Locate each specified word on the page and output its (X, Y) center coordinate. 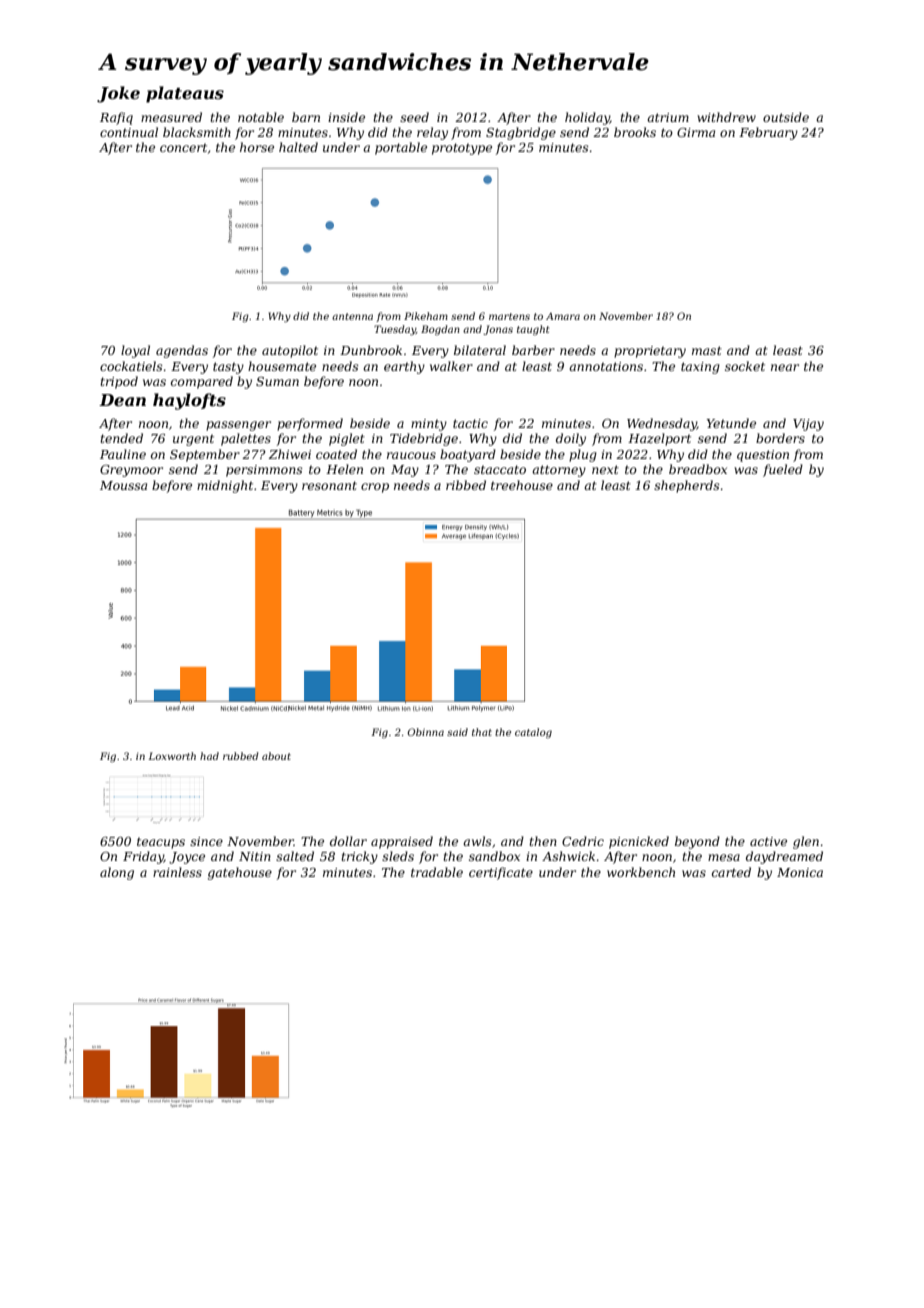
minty (429, 425)
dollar (348, 841)
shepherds (687, 486)
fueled (783, 470)
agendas (182, 351)
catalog (533, 733)
